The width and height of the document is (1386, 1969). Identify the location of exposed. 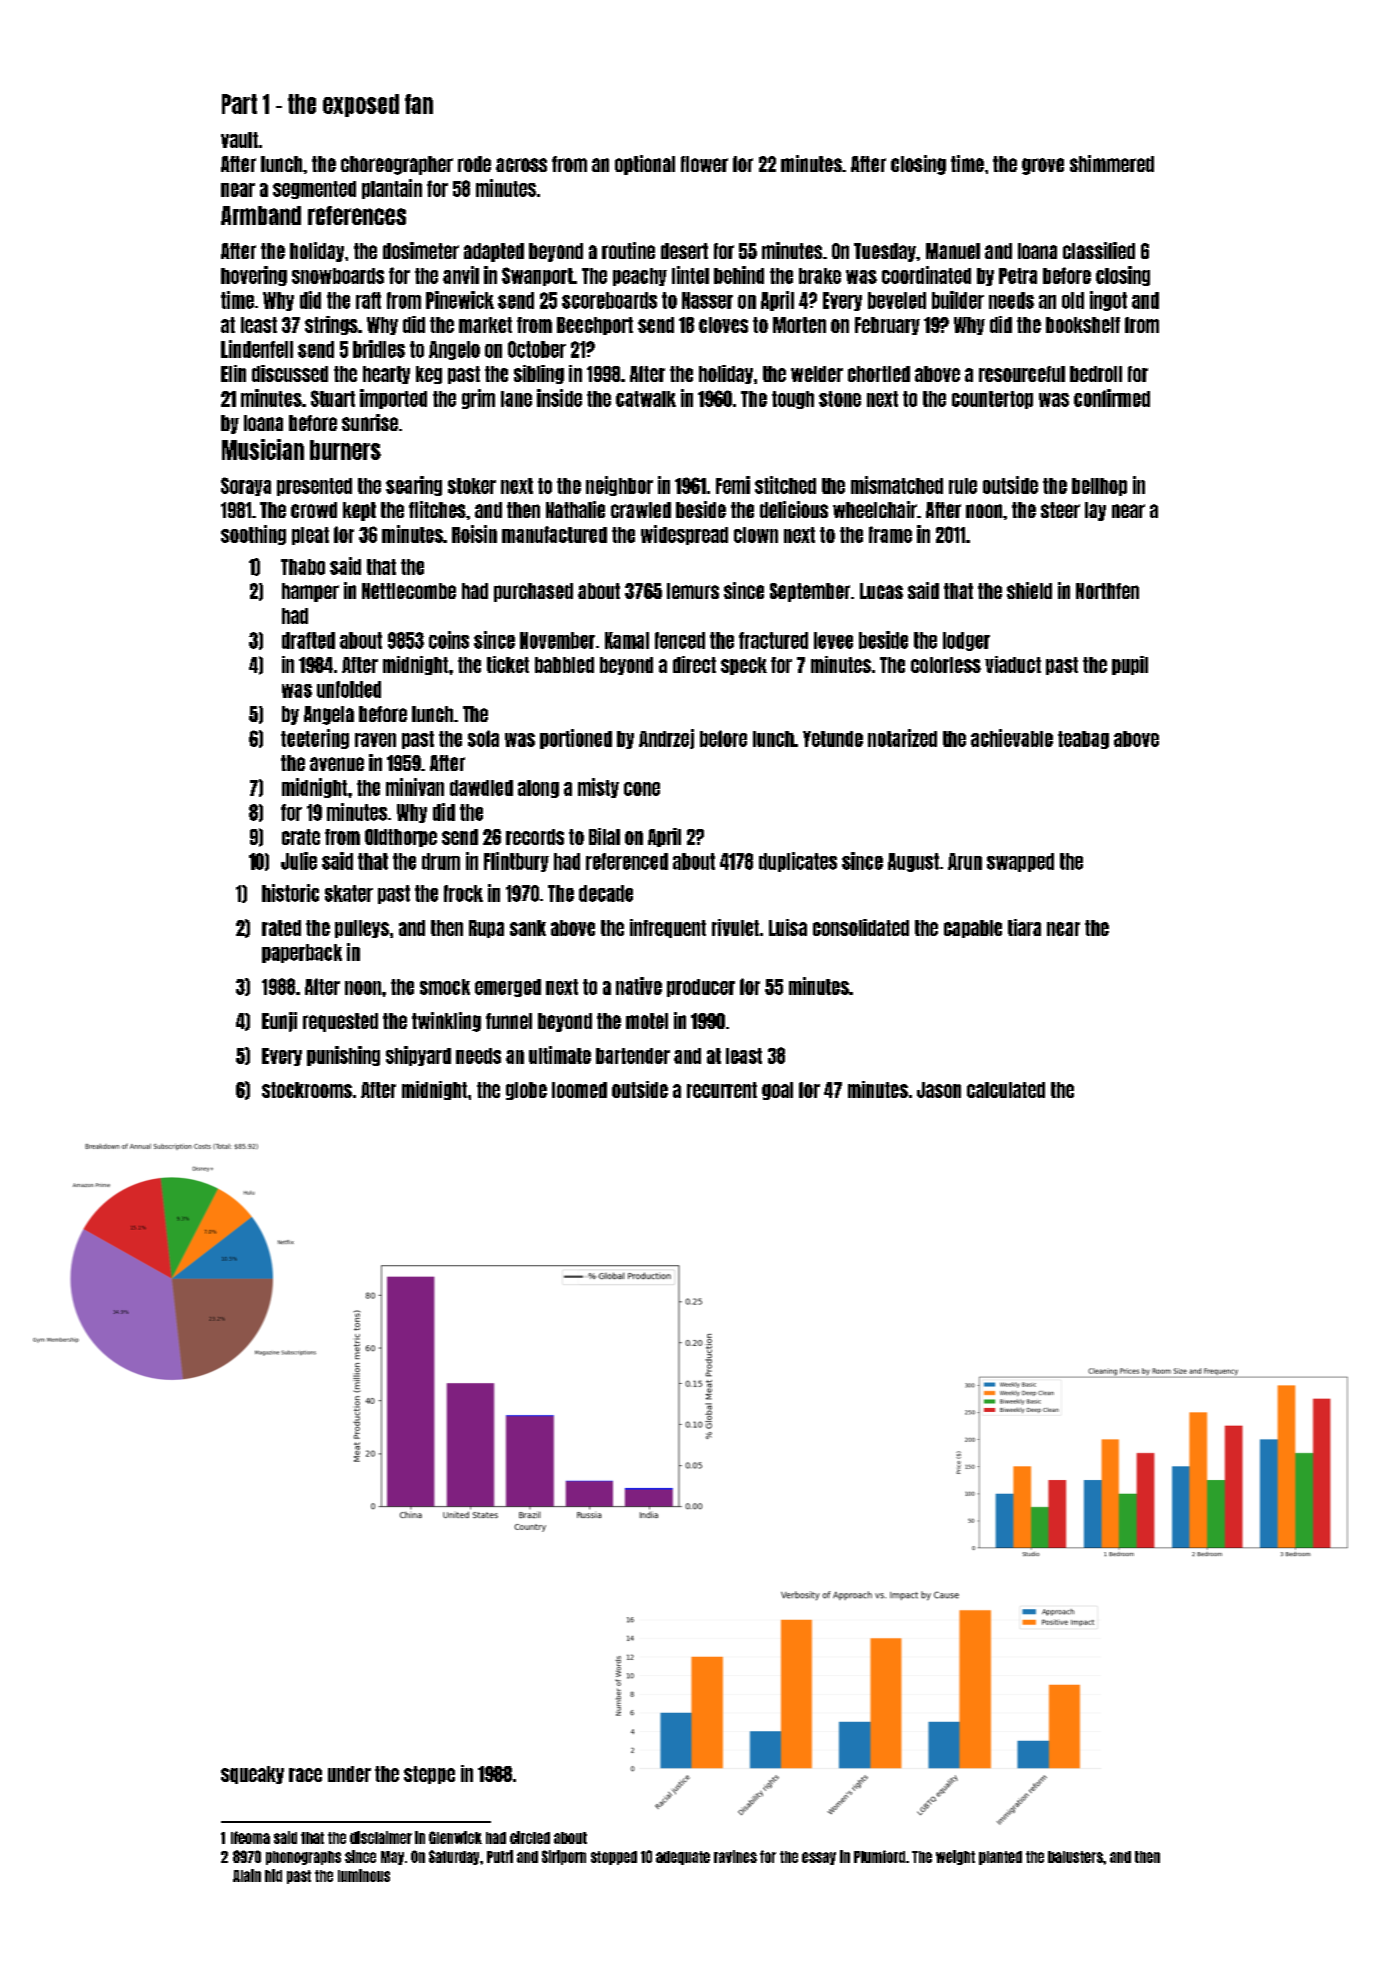
(361, 105).
